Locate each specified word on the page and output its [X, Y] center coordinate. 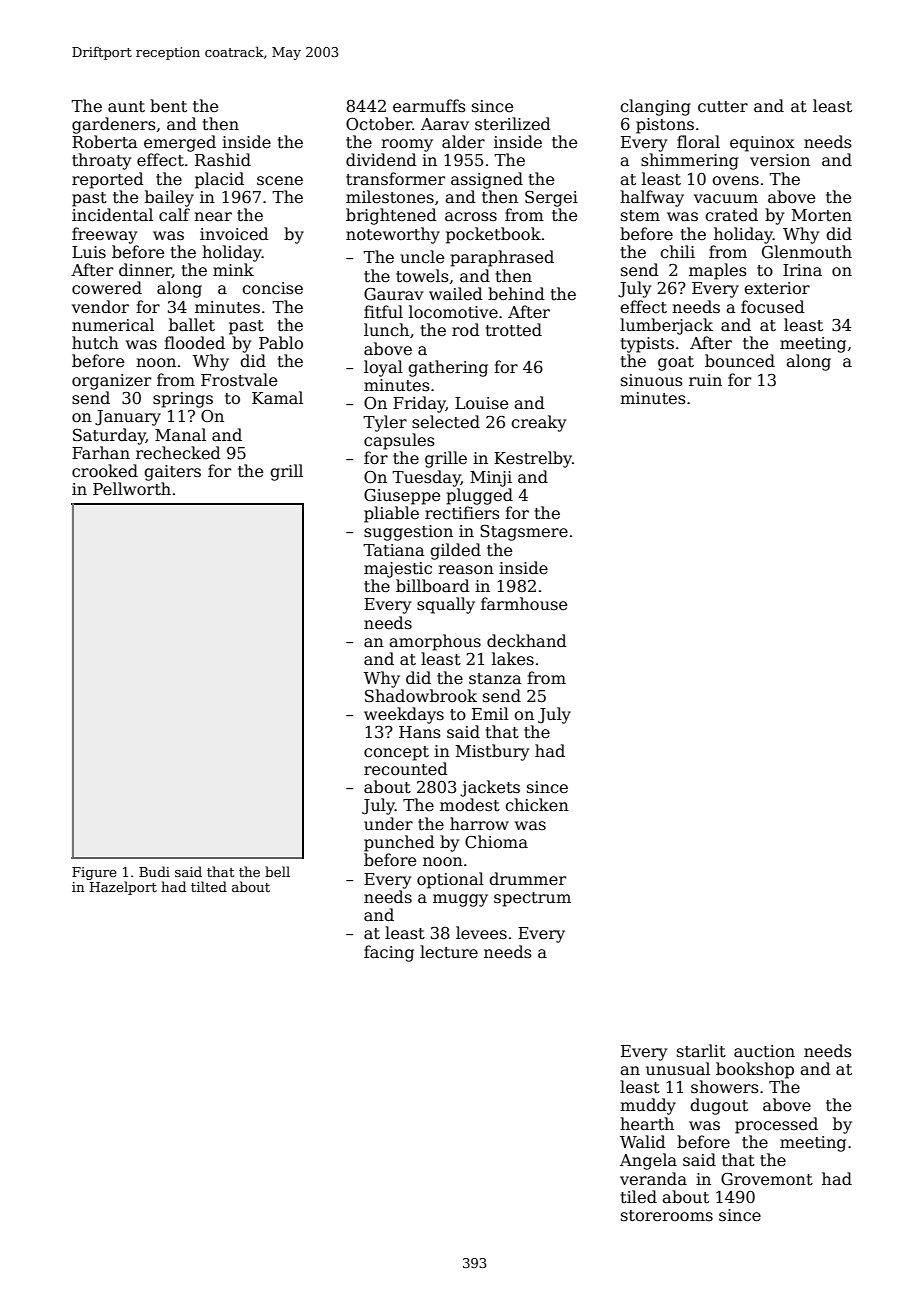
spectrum [532, 899]
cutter [723, 107]
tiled [639, 1196]
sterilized [513, 124]
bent [168, 106]
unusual [678, 1069]
